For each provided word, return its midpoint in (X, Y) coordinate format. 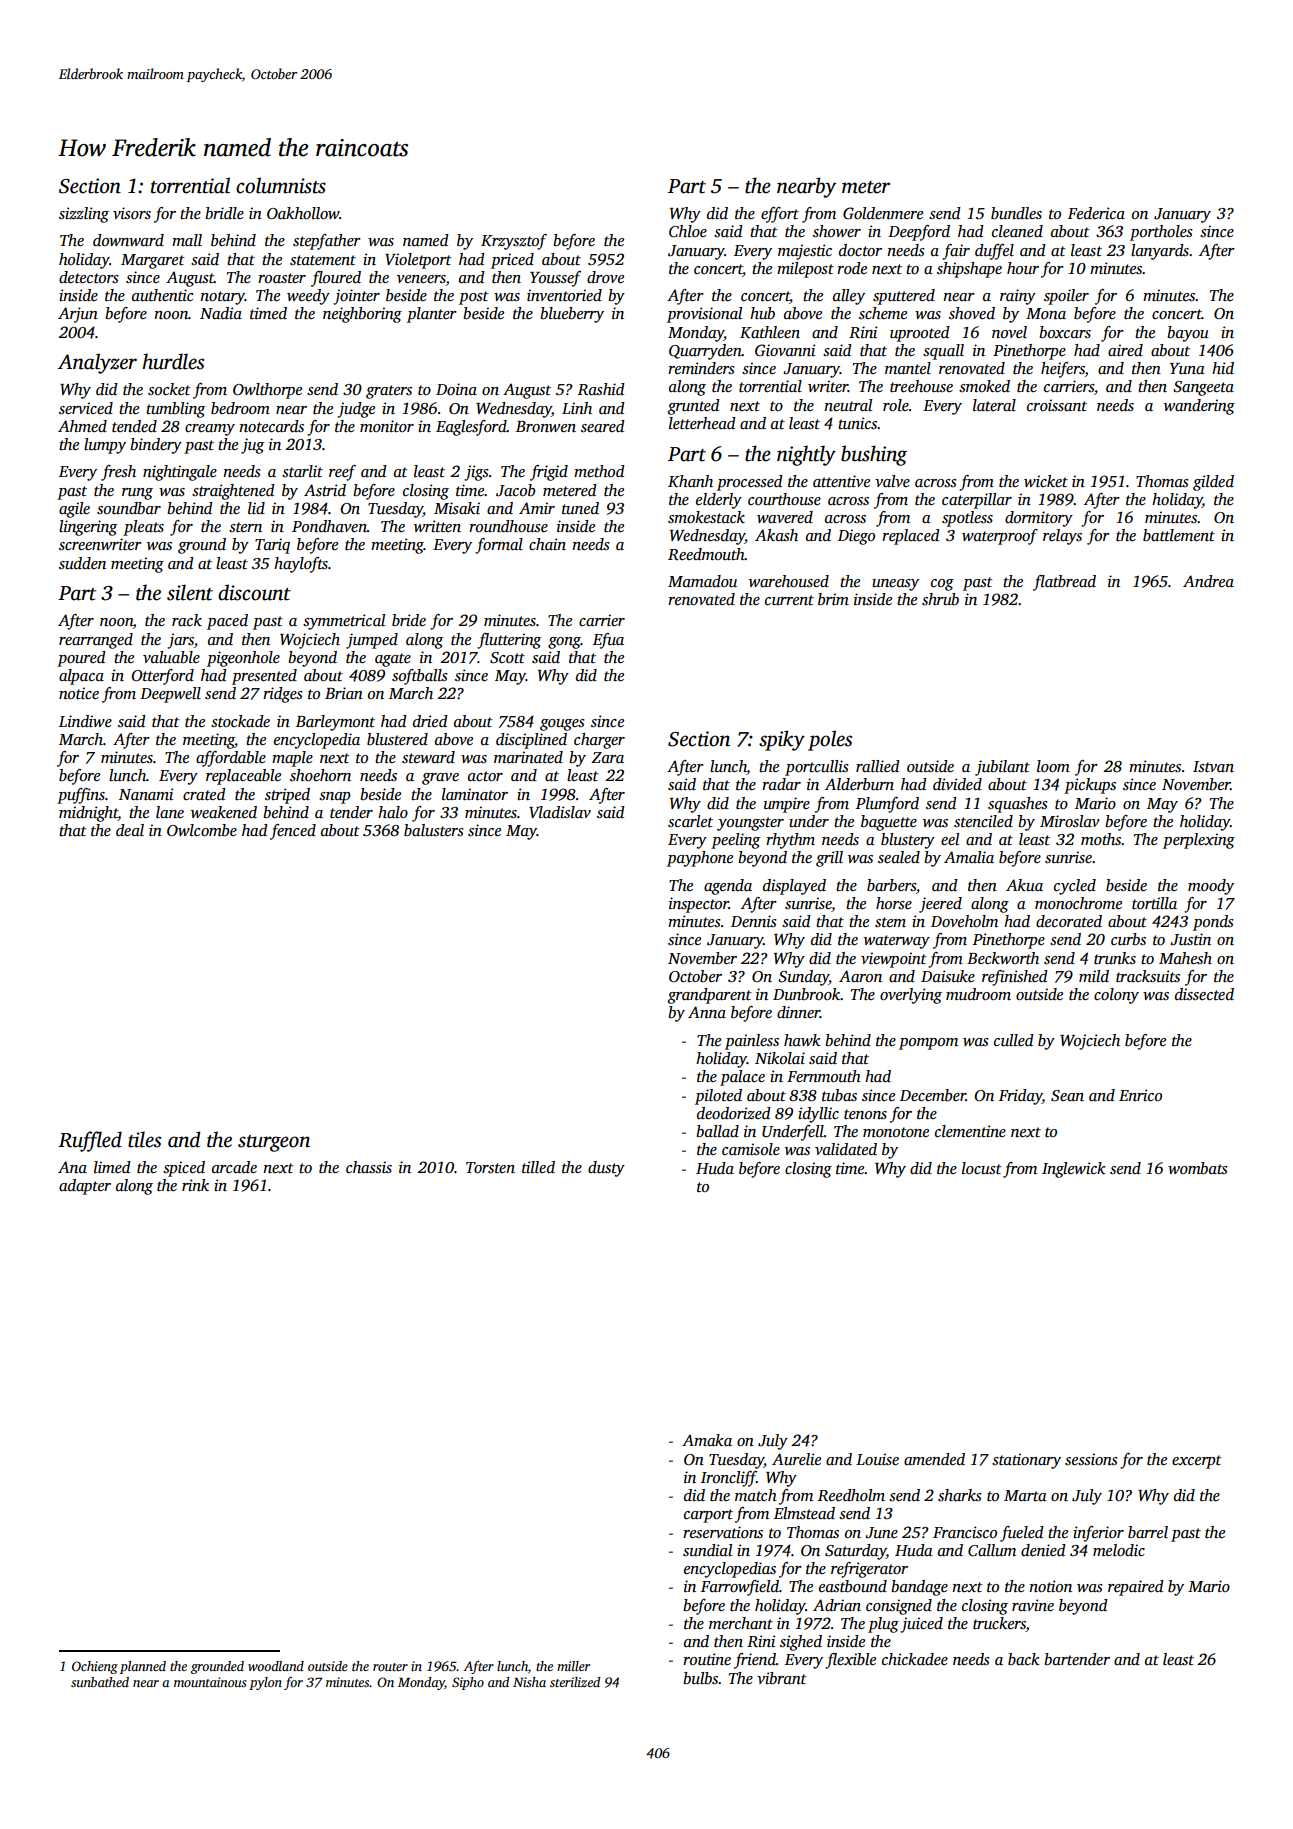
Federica (1096, 213)
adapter (85, 1187)
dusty (606, 1169)
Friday (1020, 1097)
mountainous (210, 1682)
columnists (281, 185)
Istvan (1213, 766)
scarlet (690, 821)
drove (605, 277)
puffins (81, 796)
